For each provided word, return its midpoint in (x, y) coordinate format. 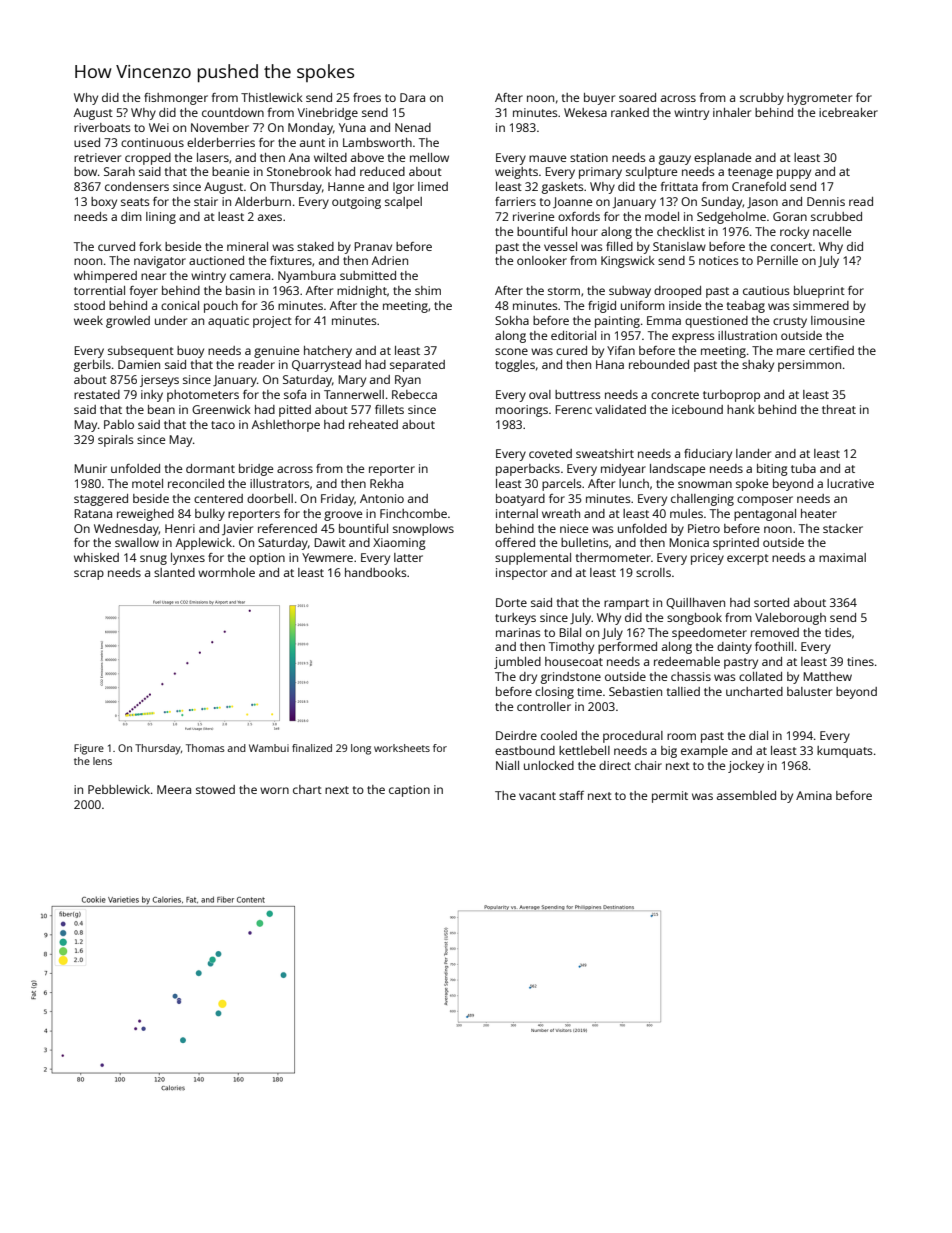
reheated (373, 424)
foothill (774, 646)
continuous (152, 142)
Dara (412, 97)
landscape (677, 470)
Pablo (119, 424)
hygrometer (819, 99)
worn (274, 790)
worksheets (402, 748)
